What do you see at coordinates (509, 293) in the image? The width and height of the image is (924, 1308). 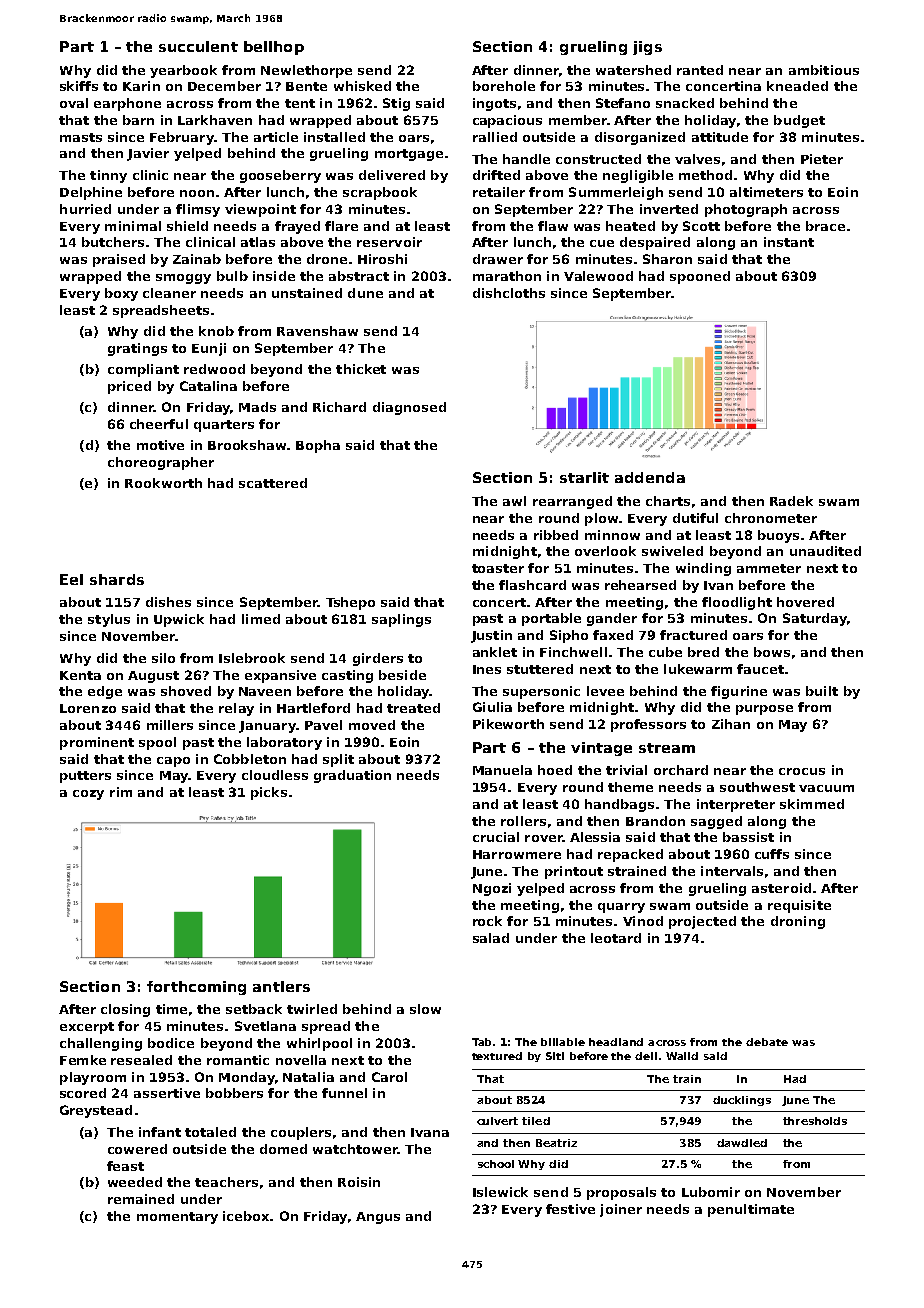 I see `dishcloths` at bounding box center [509, 293].
